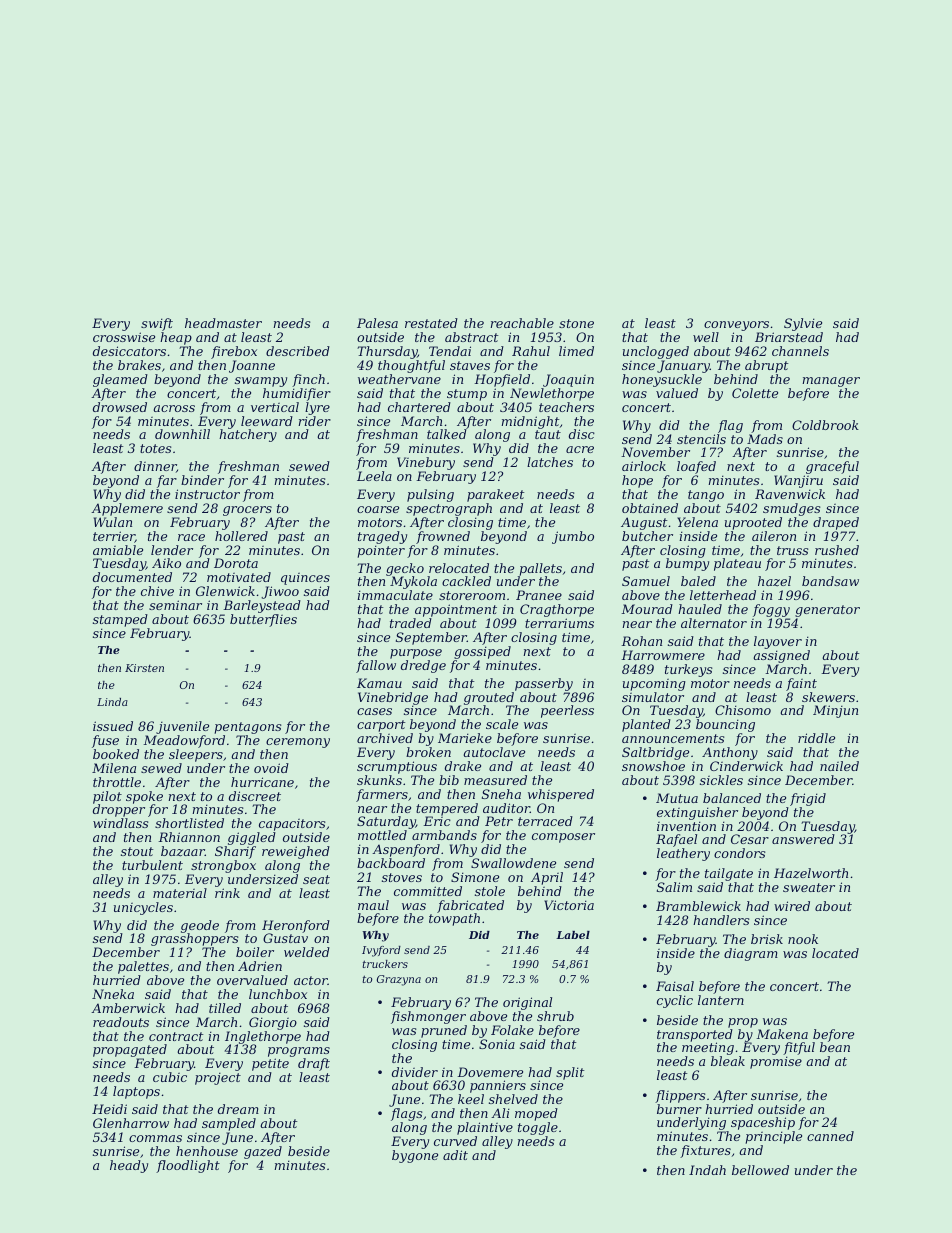 Image resolution: width=952 pixels, height=1233 pixels. What do you see at coordinates (455, 1155) in the screenshot?
I see `adit` at bounding box center [455, 1155].
